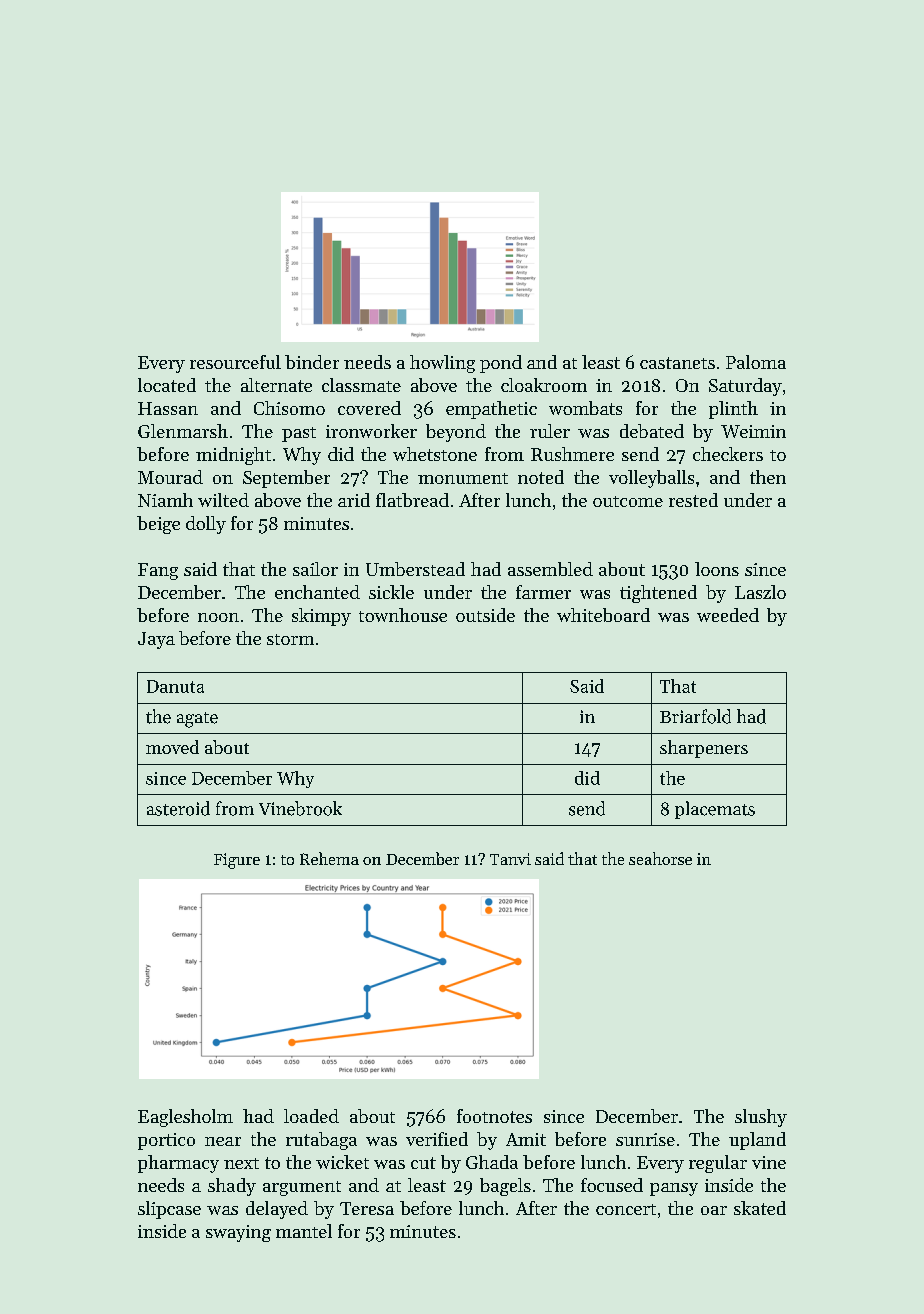 Image resolution: width=924 pixels, height=1314 pixels. I want to click on Tanvi, so click(510, 859).
